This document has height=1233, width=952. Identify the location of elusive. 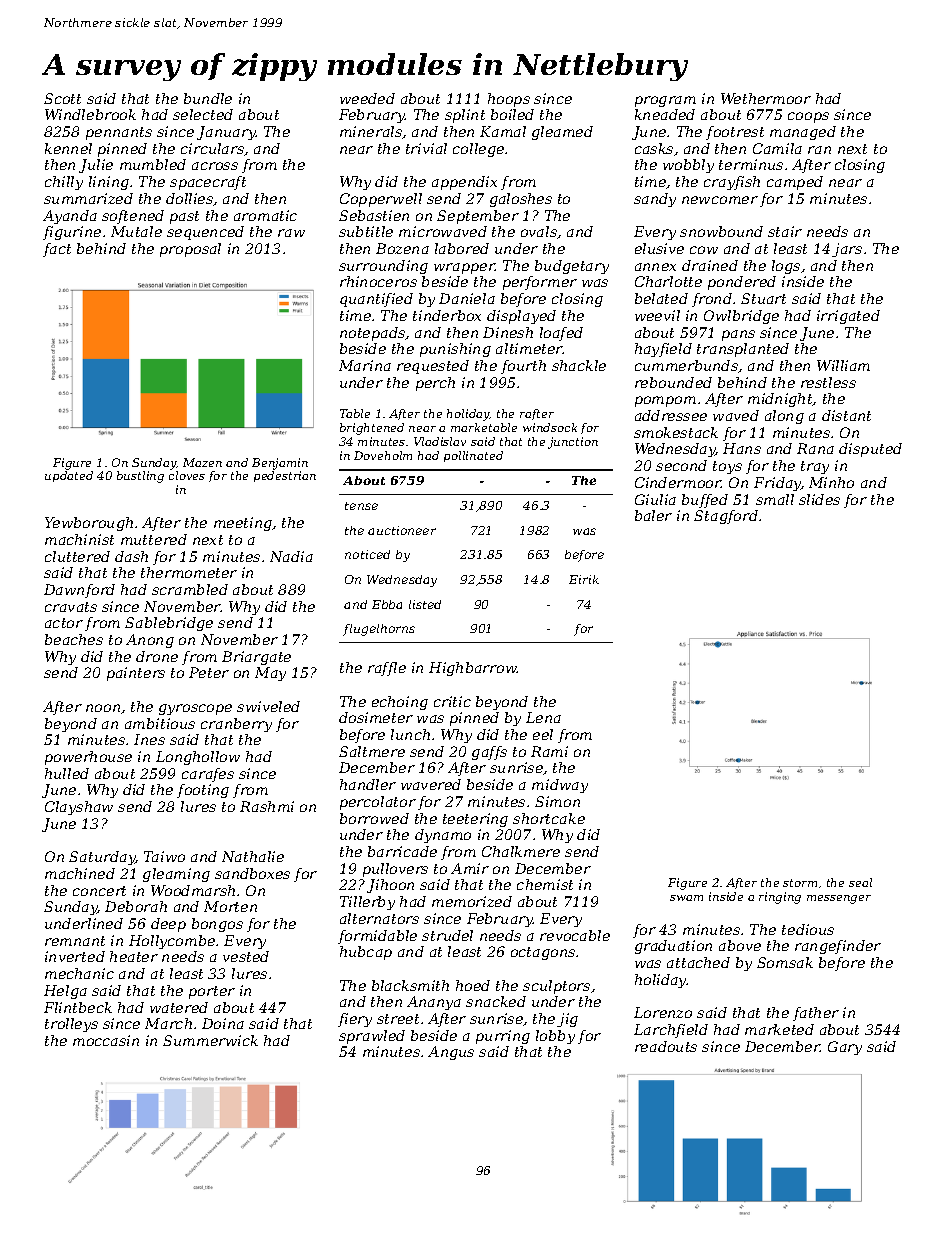
(659, 248).
